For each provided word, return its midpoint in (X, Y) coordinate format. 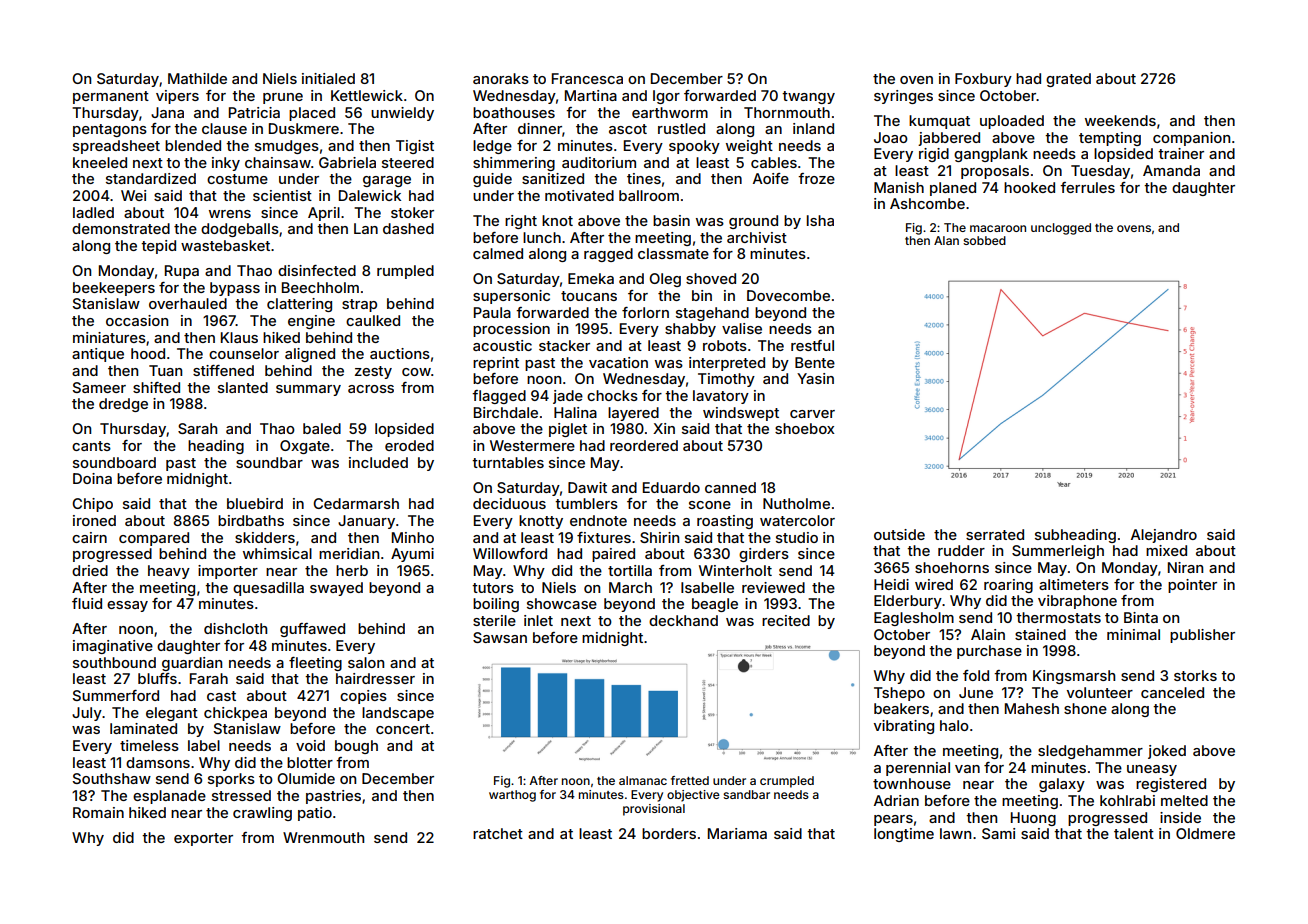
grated (1068, 80)
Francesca (587, 78)
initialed (328, 78)
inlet (538, 620)
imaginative (113, 647)
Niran (1185, 567)
